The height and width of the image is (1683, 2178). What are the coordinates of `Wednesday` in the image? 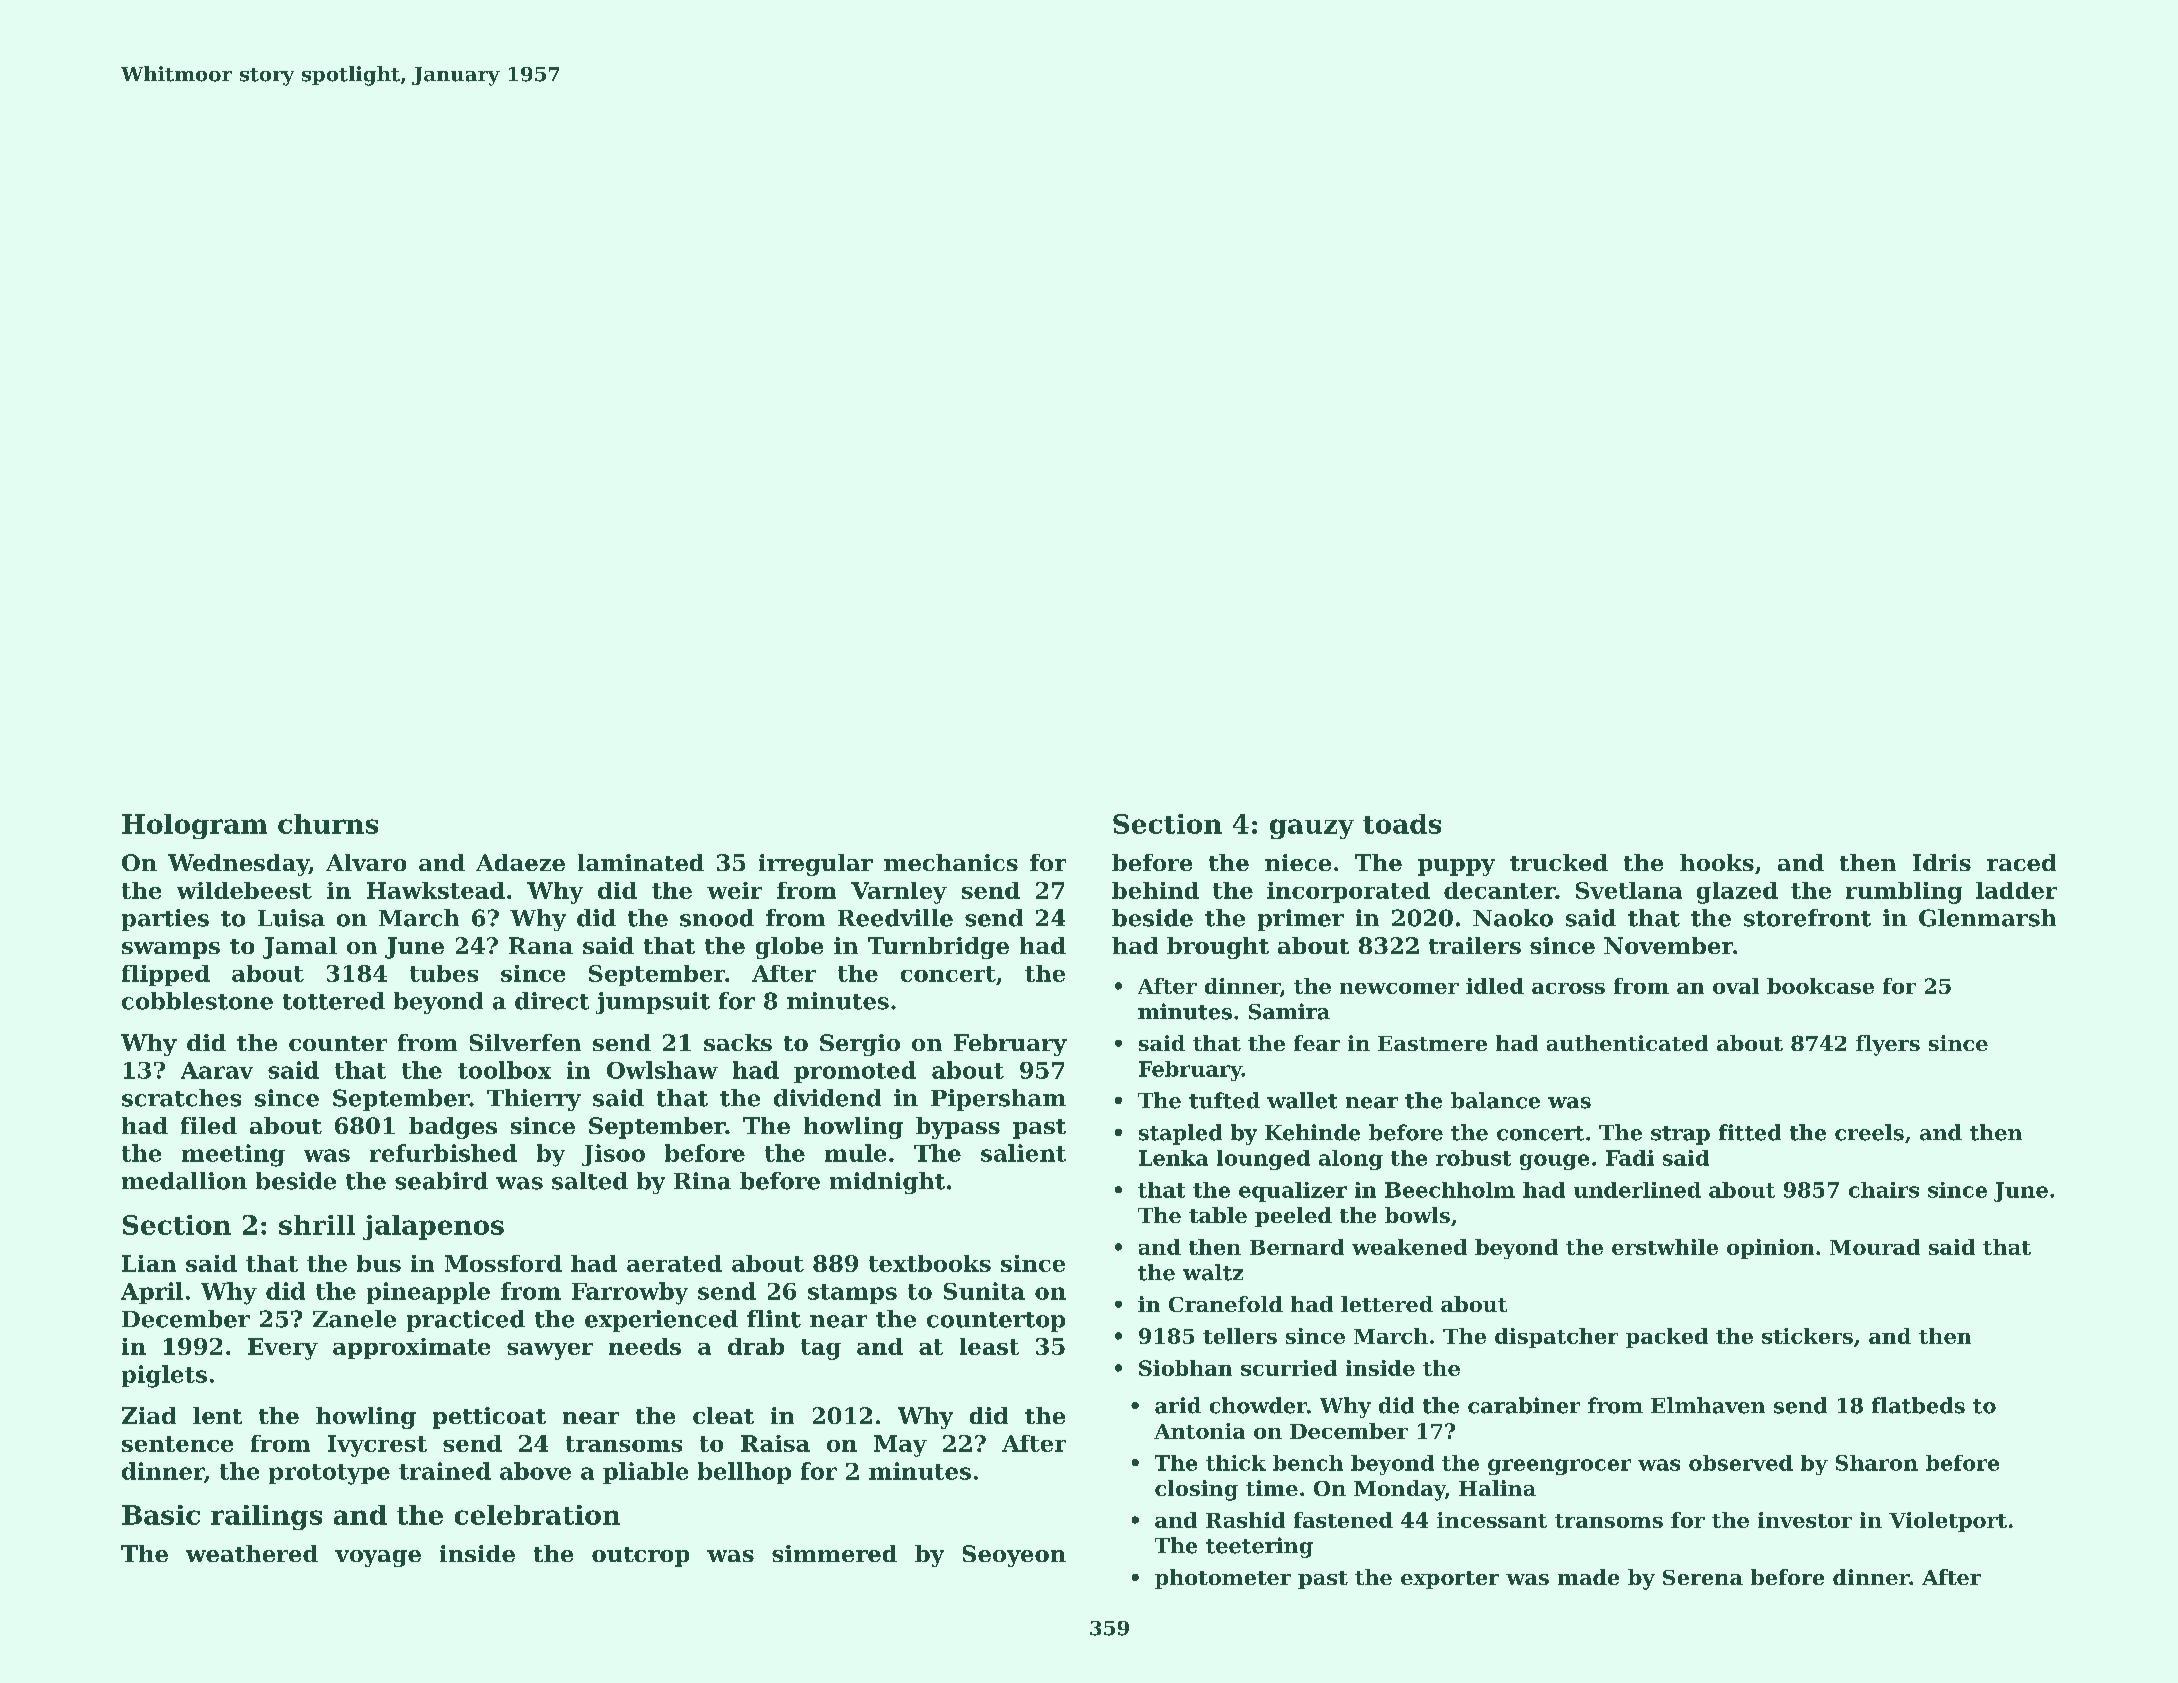 It's located at (238, 865).
